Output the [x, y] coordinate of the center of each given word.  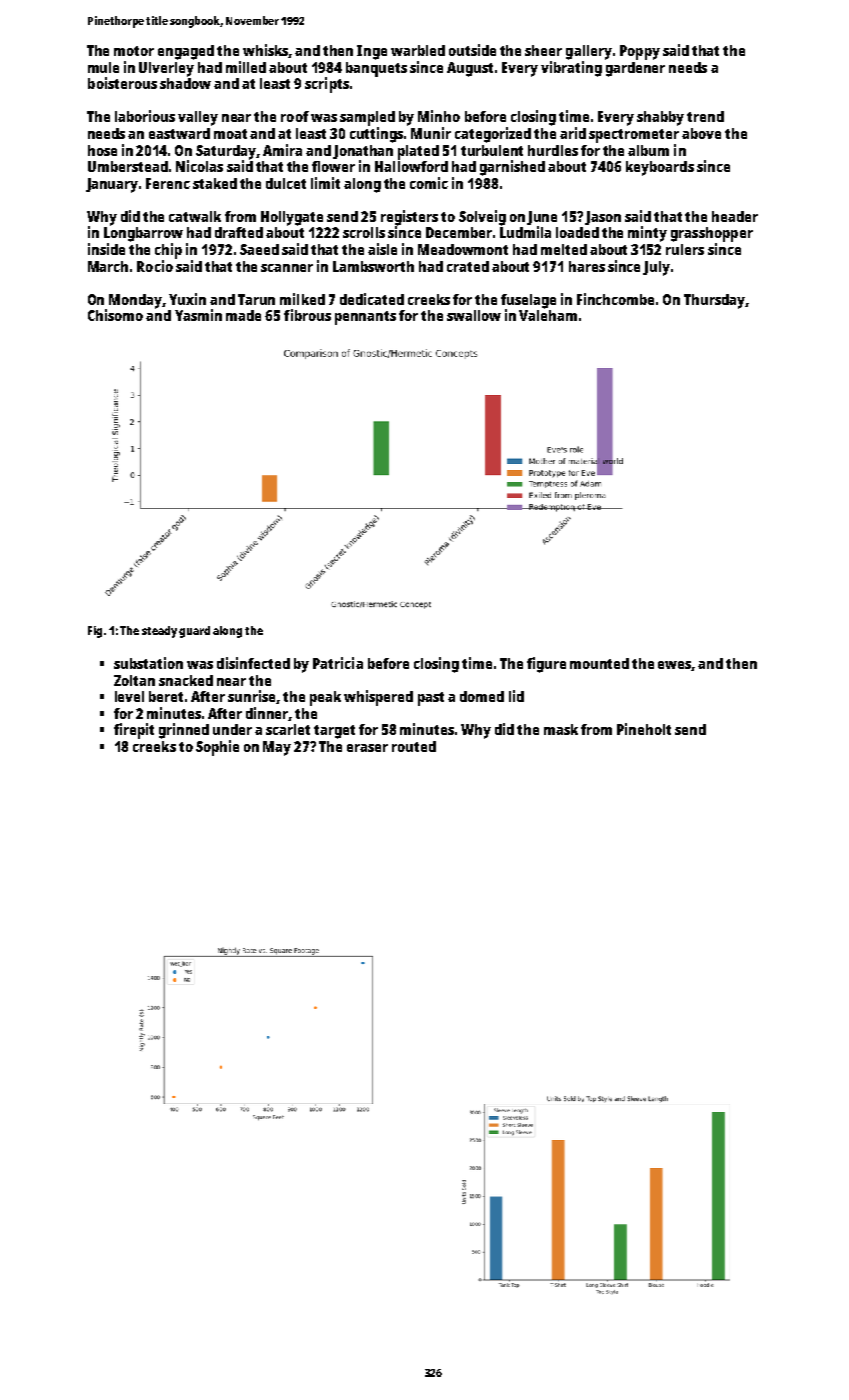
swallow [474, 315]
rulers [685, 249]
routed [414, 746]
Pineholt [644, 729]
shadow [185, 83]
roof [295, 116]
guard [194, 632]
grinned [184, 731]
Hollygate [292, 218]
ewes [675, 666]
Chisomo [115, 315]
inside [106, 249]
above [701, 133]
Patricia [338, 663]
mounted [599, 663]
